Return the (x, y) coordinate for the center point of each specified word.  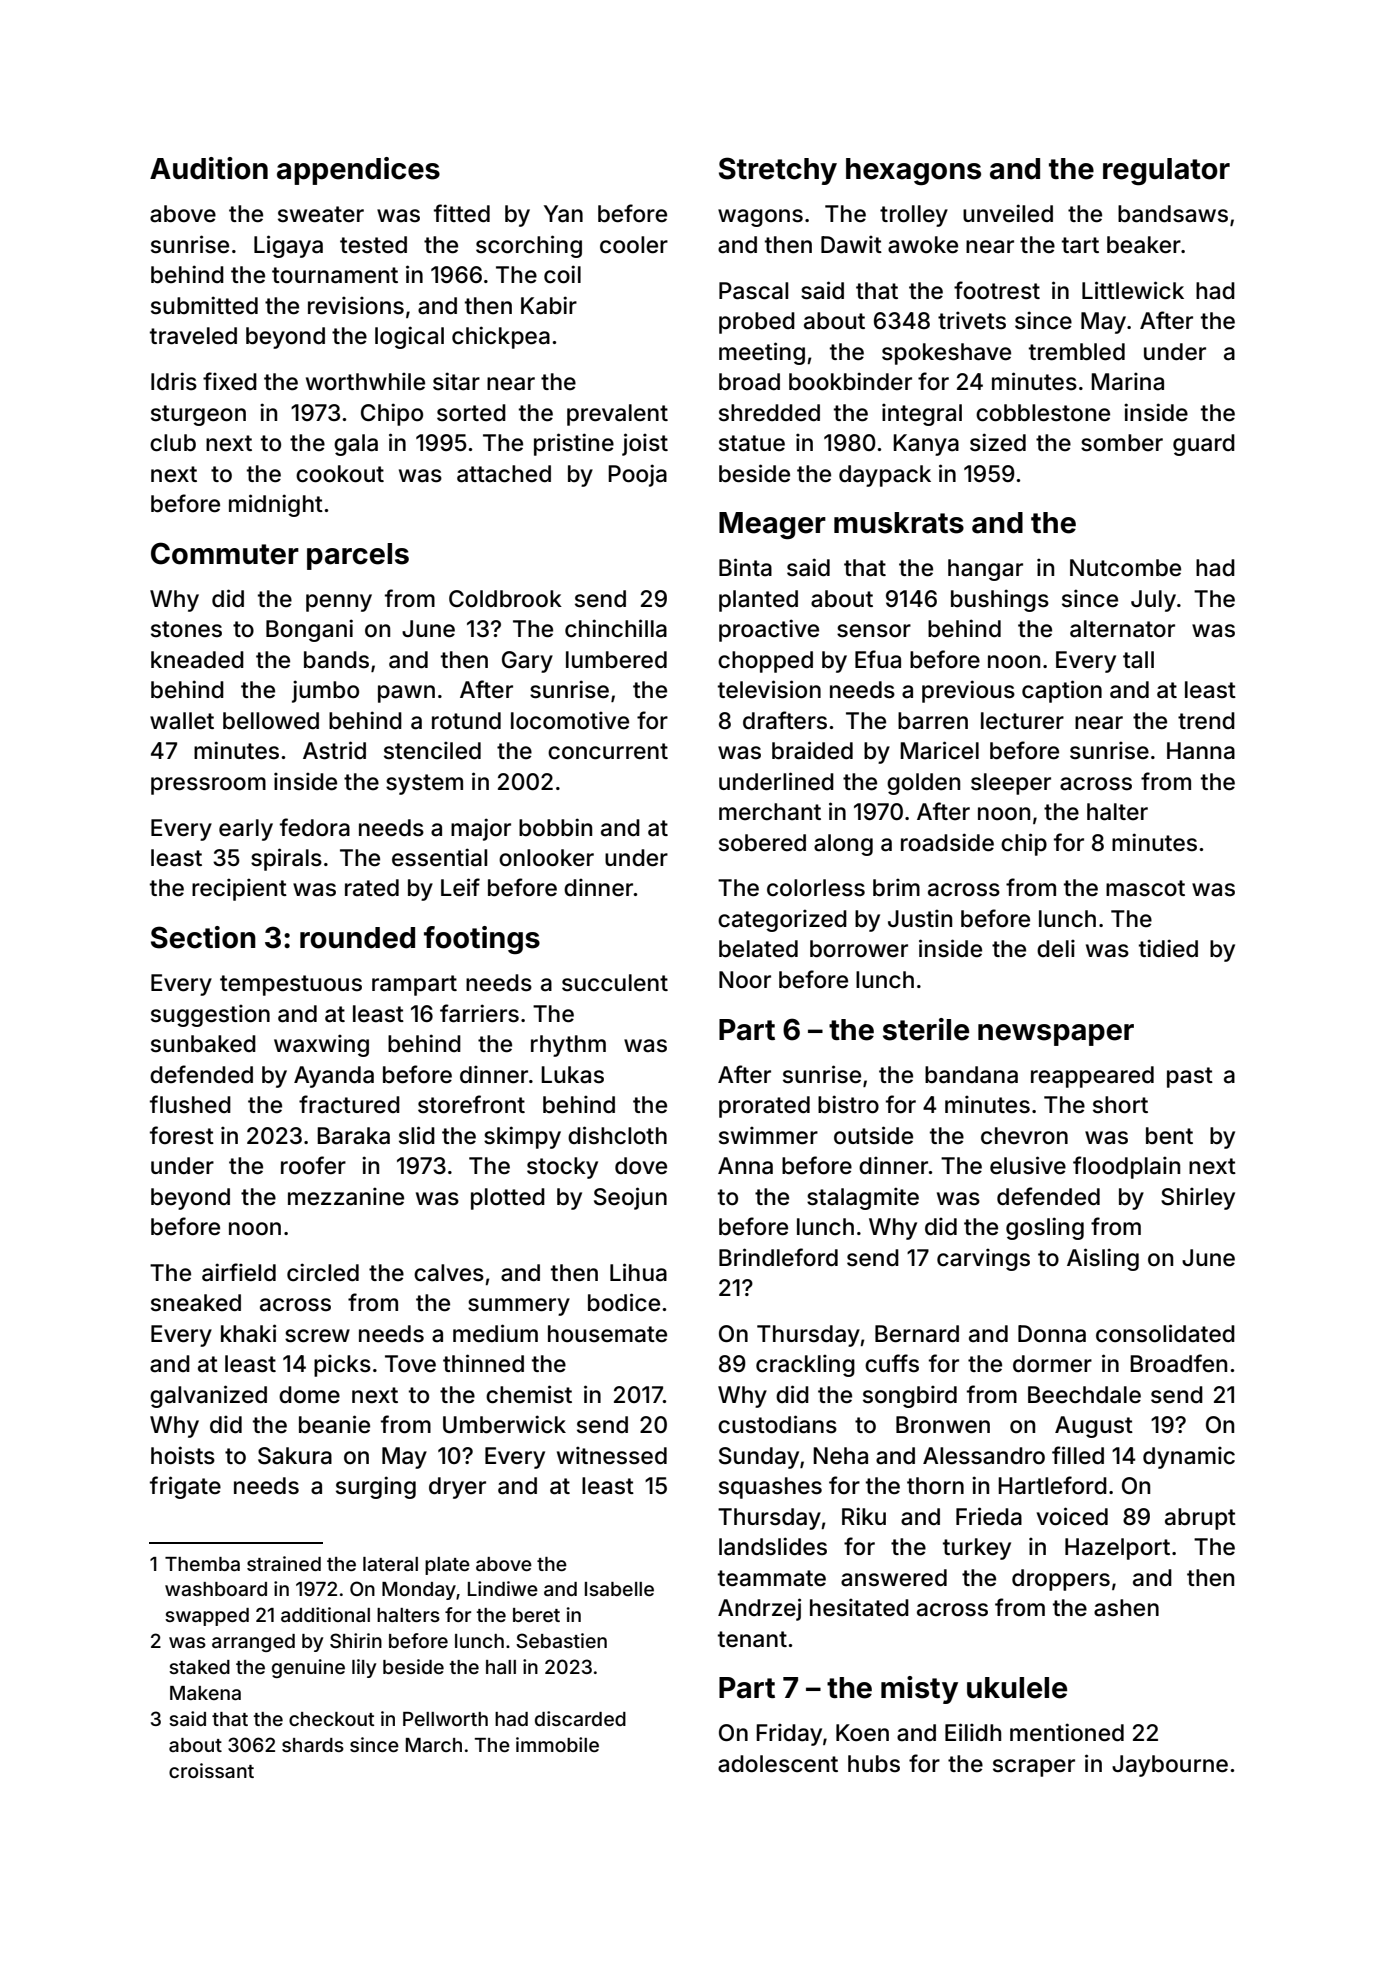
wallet (182, 721)
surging (376, 1487)
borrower (859, 949)
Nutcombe (1125, 568)
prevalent (617, 415)
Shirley (1198, 1198)
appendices (358, 171)
